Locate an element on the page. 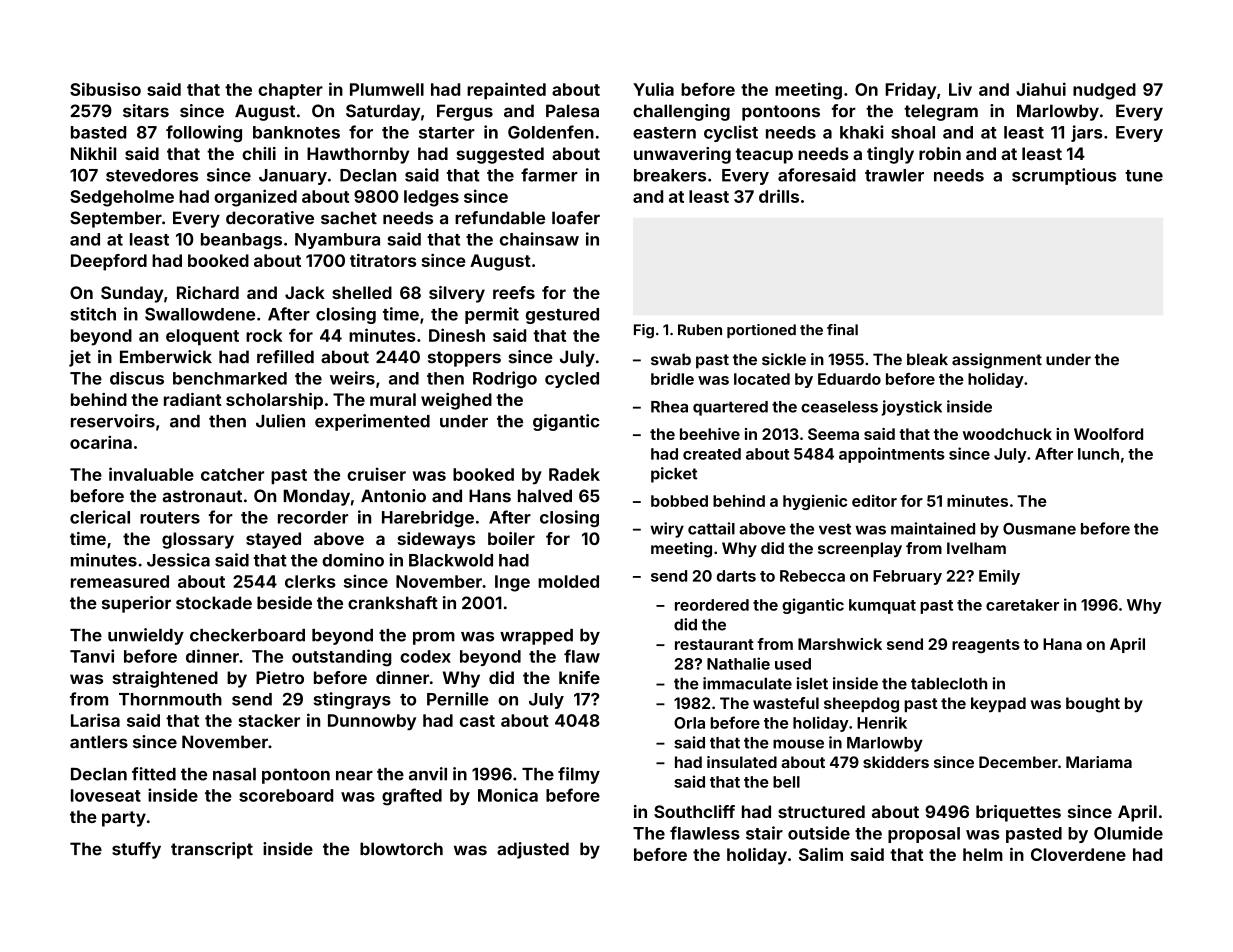 This document has height=952, width=1233. Mariama is located at coordinates (1099, 762).
